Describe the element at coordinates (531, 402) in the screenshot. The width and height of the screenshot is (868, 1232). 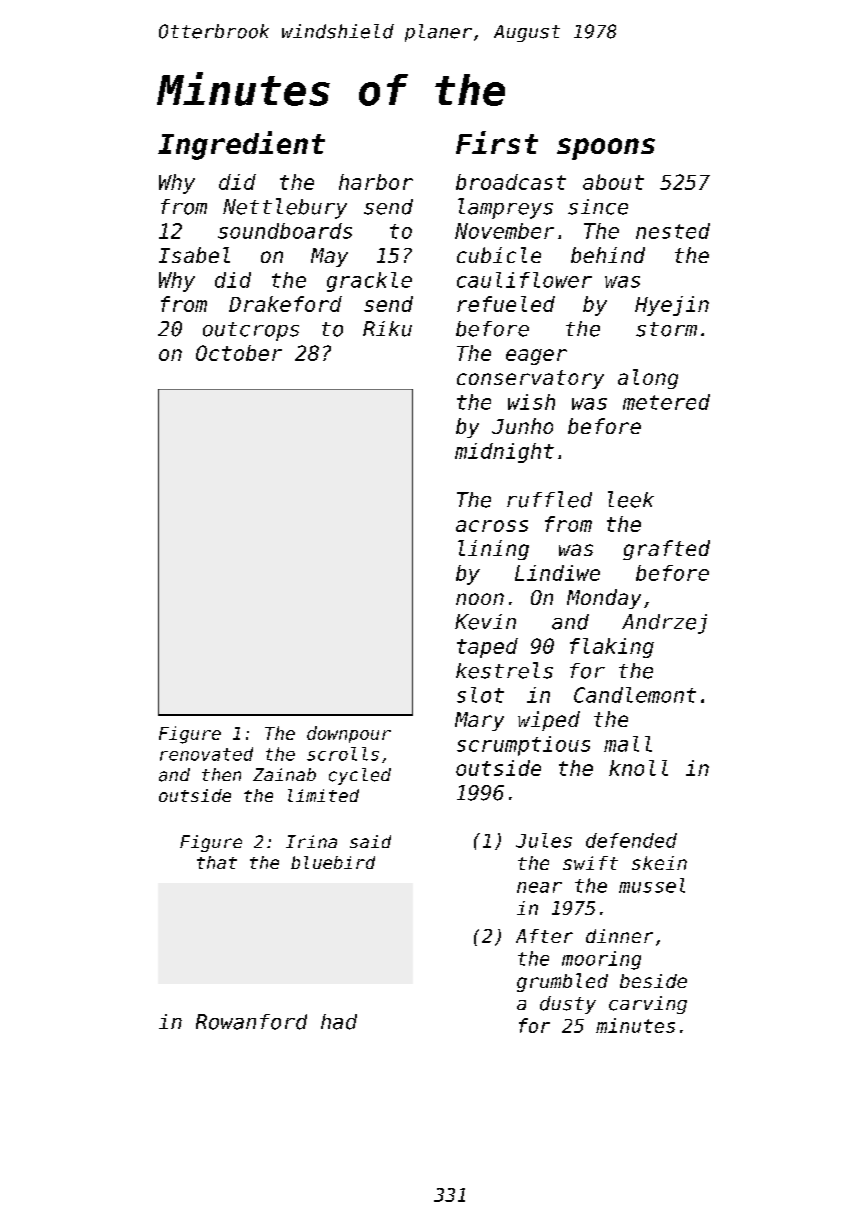
I see `wish` at that location.
